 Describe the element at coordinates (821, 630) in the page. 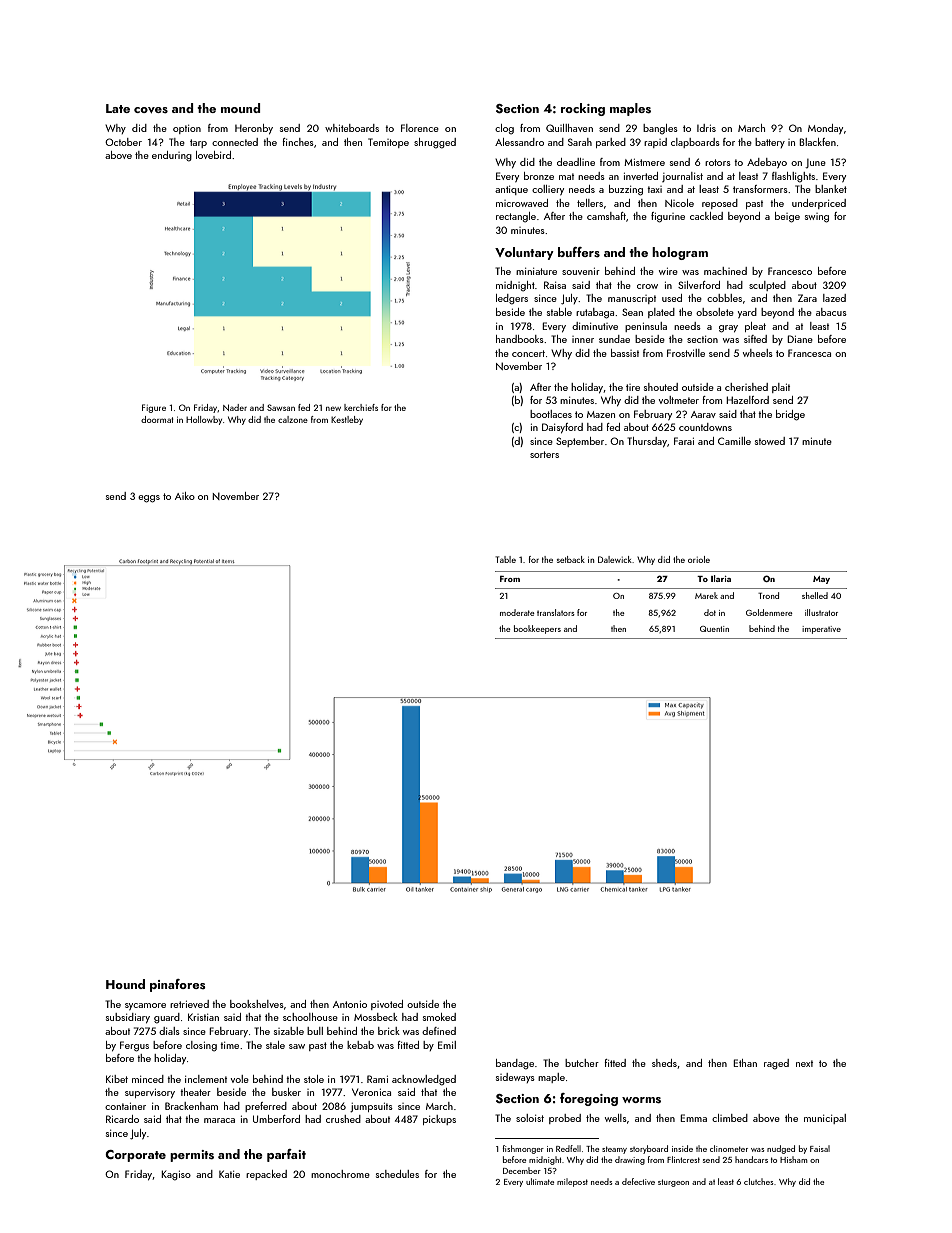

I see `imperative` at that location.
